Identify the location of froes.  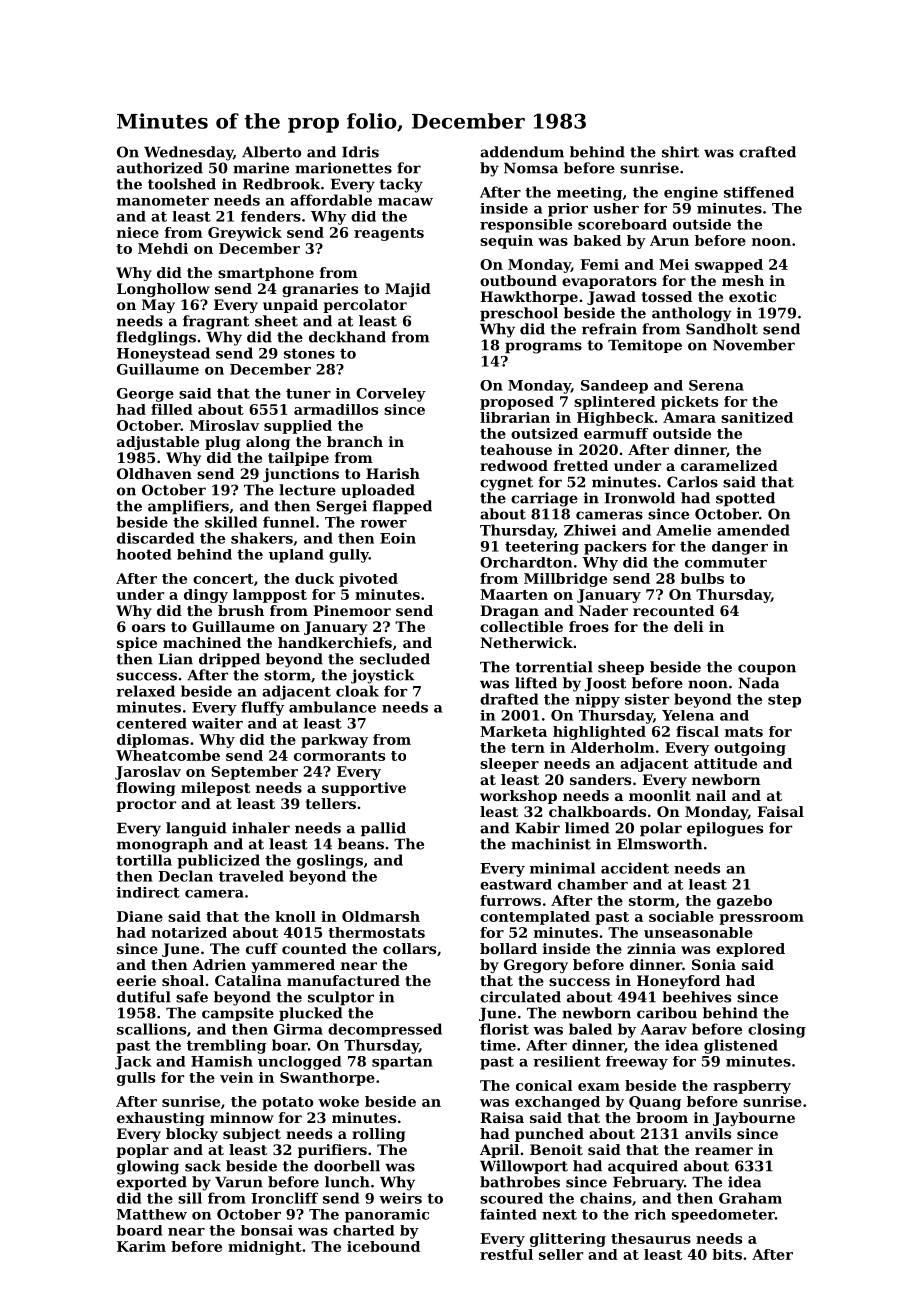
(589, 626).
